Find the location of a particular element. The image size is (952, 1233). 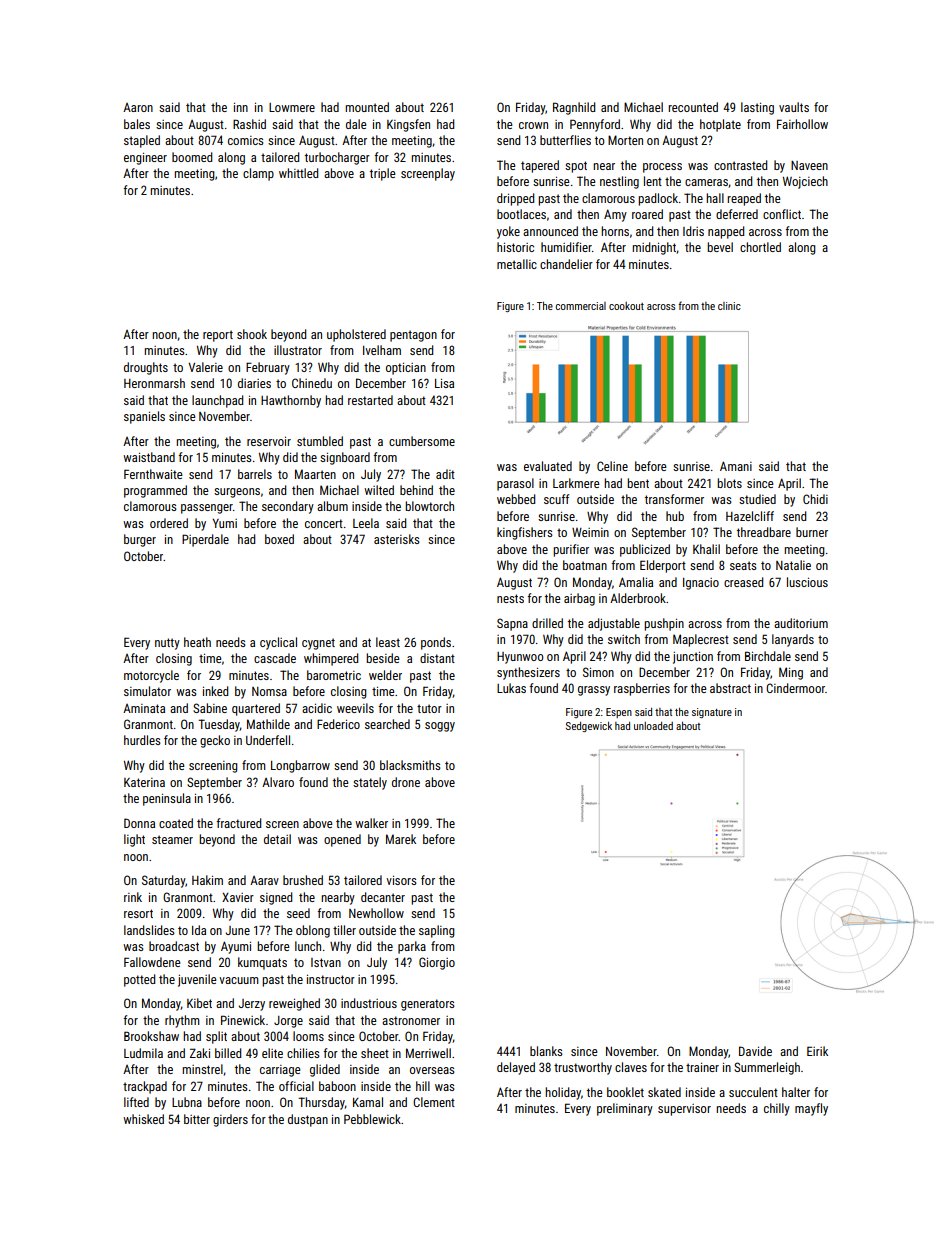

reweighed is located at coordinates (294, 1004).
